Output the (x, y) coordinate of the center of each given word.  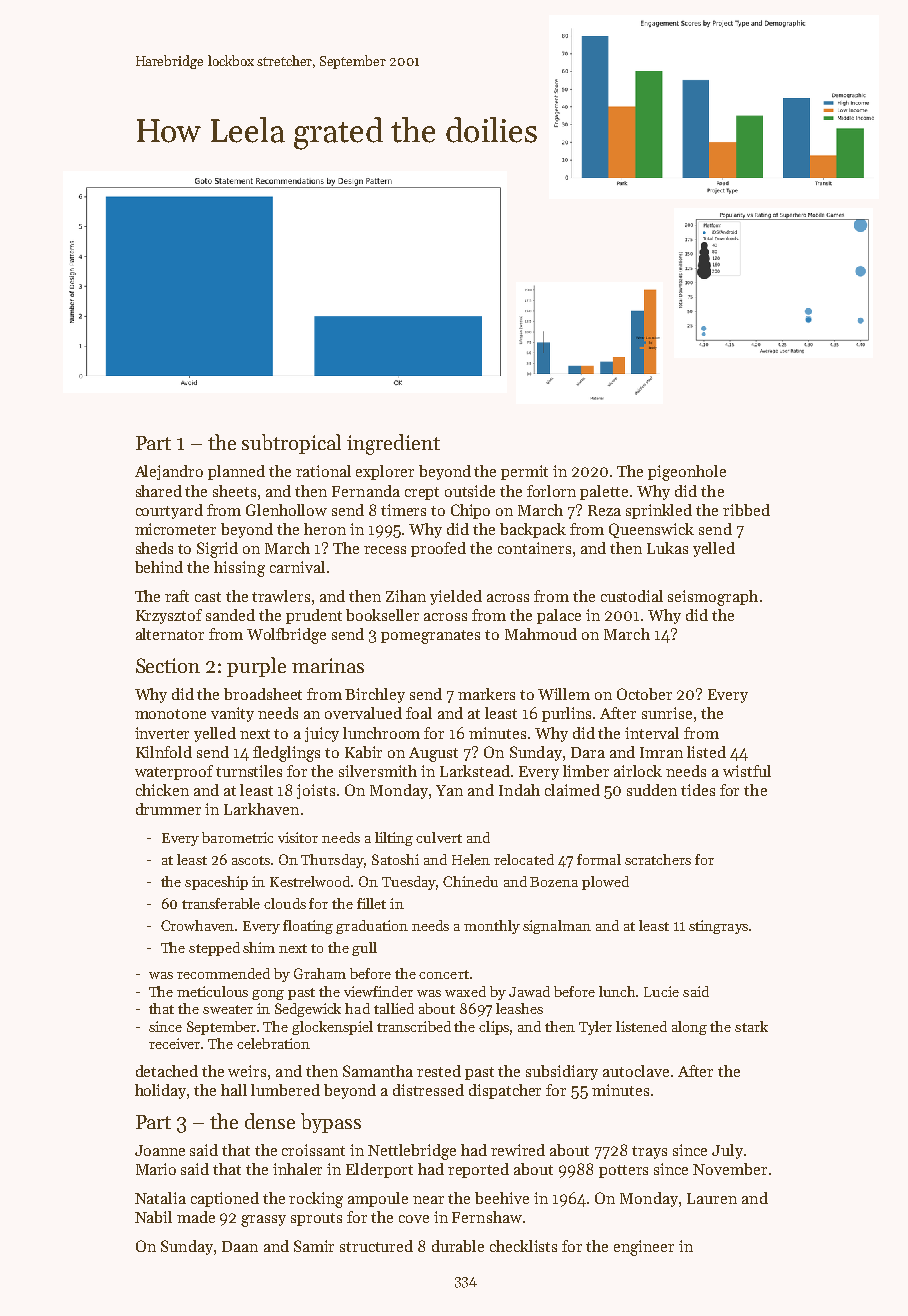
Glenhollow (286, 510)
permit (524, 472)
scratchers (658, 859)
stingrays (718, 927)
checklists (523, 1246)
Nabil (153, 1217)
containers (534, 548)
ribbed (746, 510)
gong (268, 995)
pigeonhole (687, 473)
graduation (372, 927)
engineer (644, 1248)
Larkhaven (261, 809)
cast (208, 597)
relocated (524, 859)
